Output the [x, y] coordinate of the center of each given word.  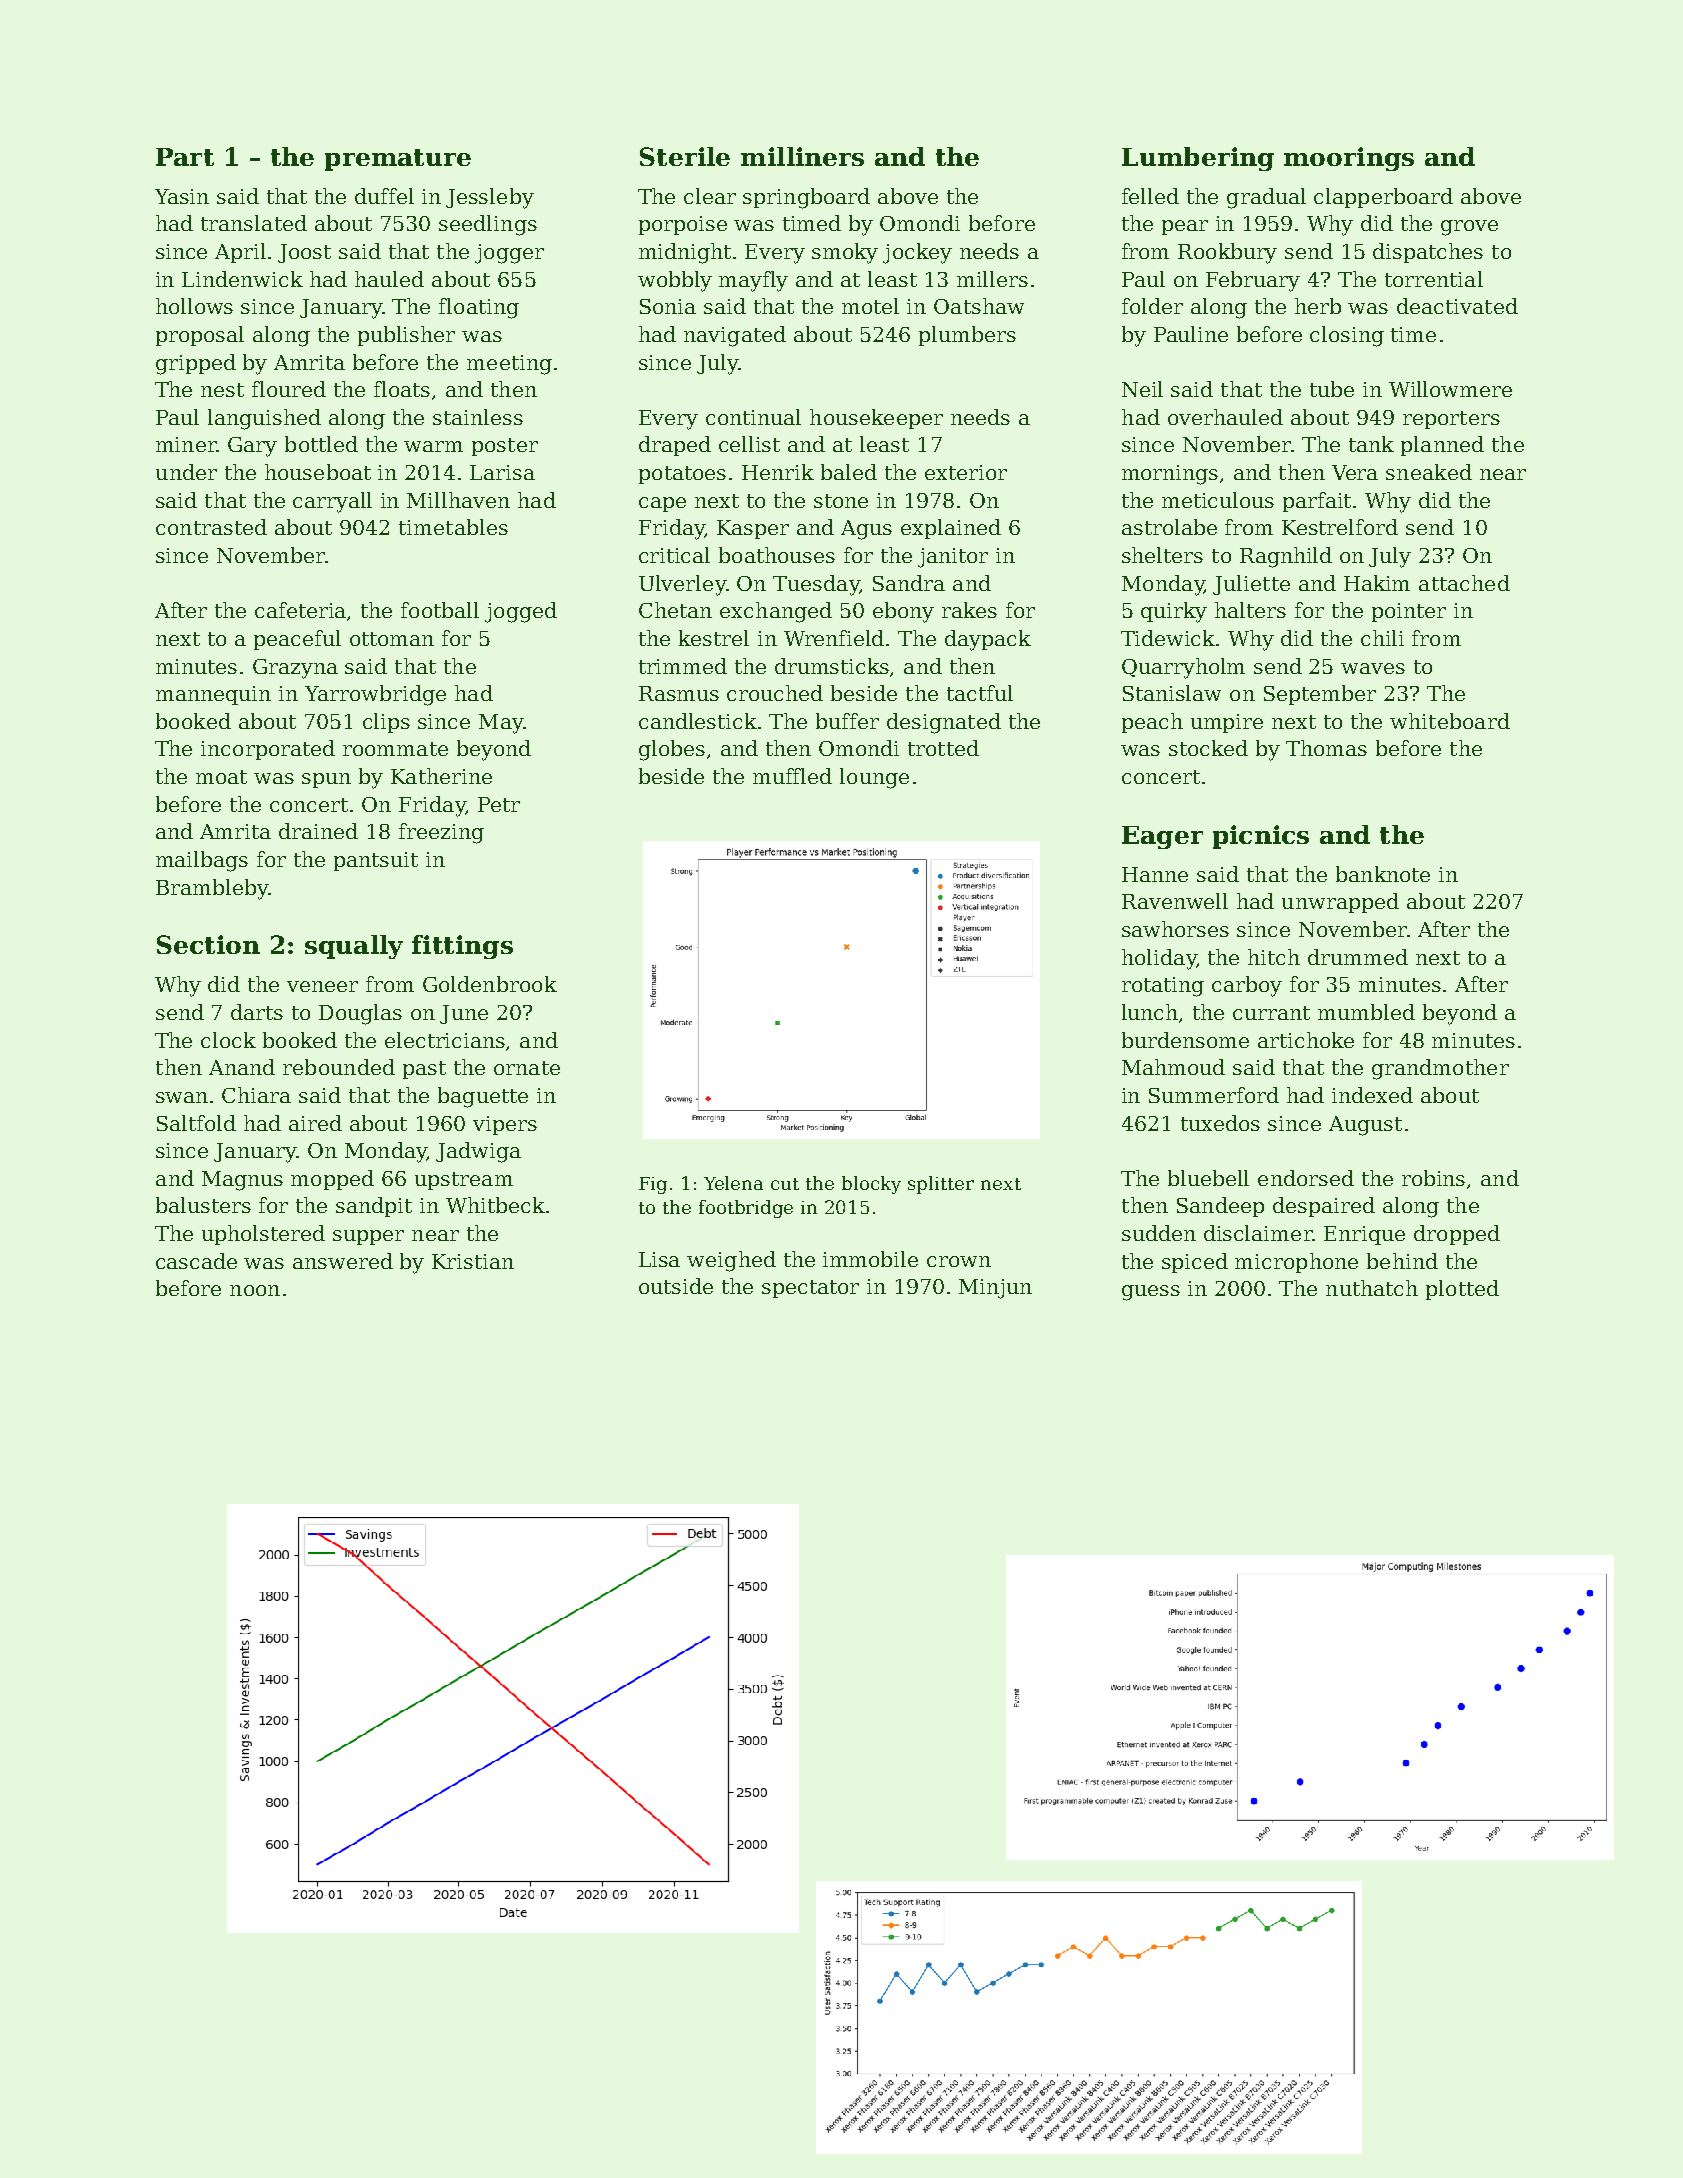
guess [1151, 1293]
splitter [941, 1185]
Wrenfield [834, 638]
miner [186, 444]
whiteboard [1450, 721]
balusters [203, 1205]
